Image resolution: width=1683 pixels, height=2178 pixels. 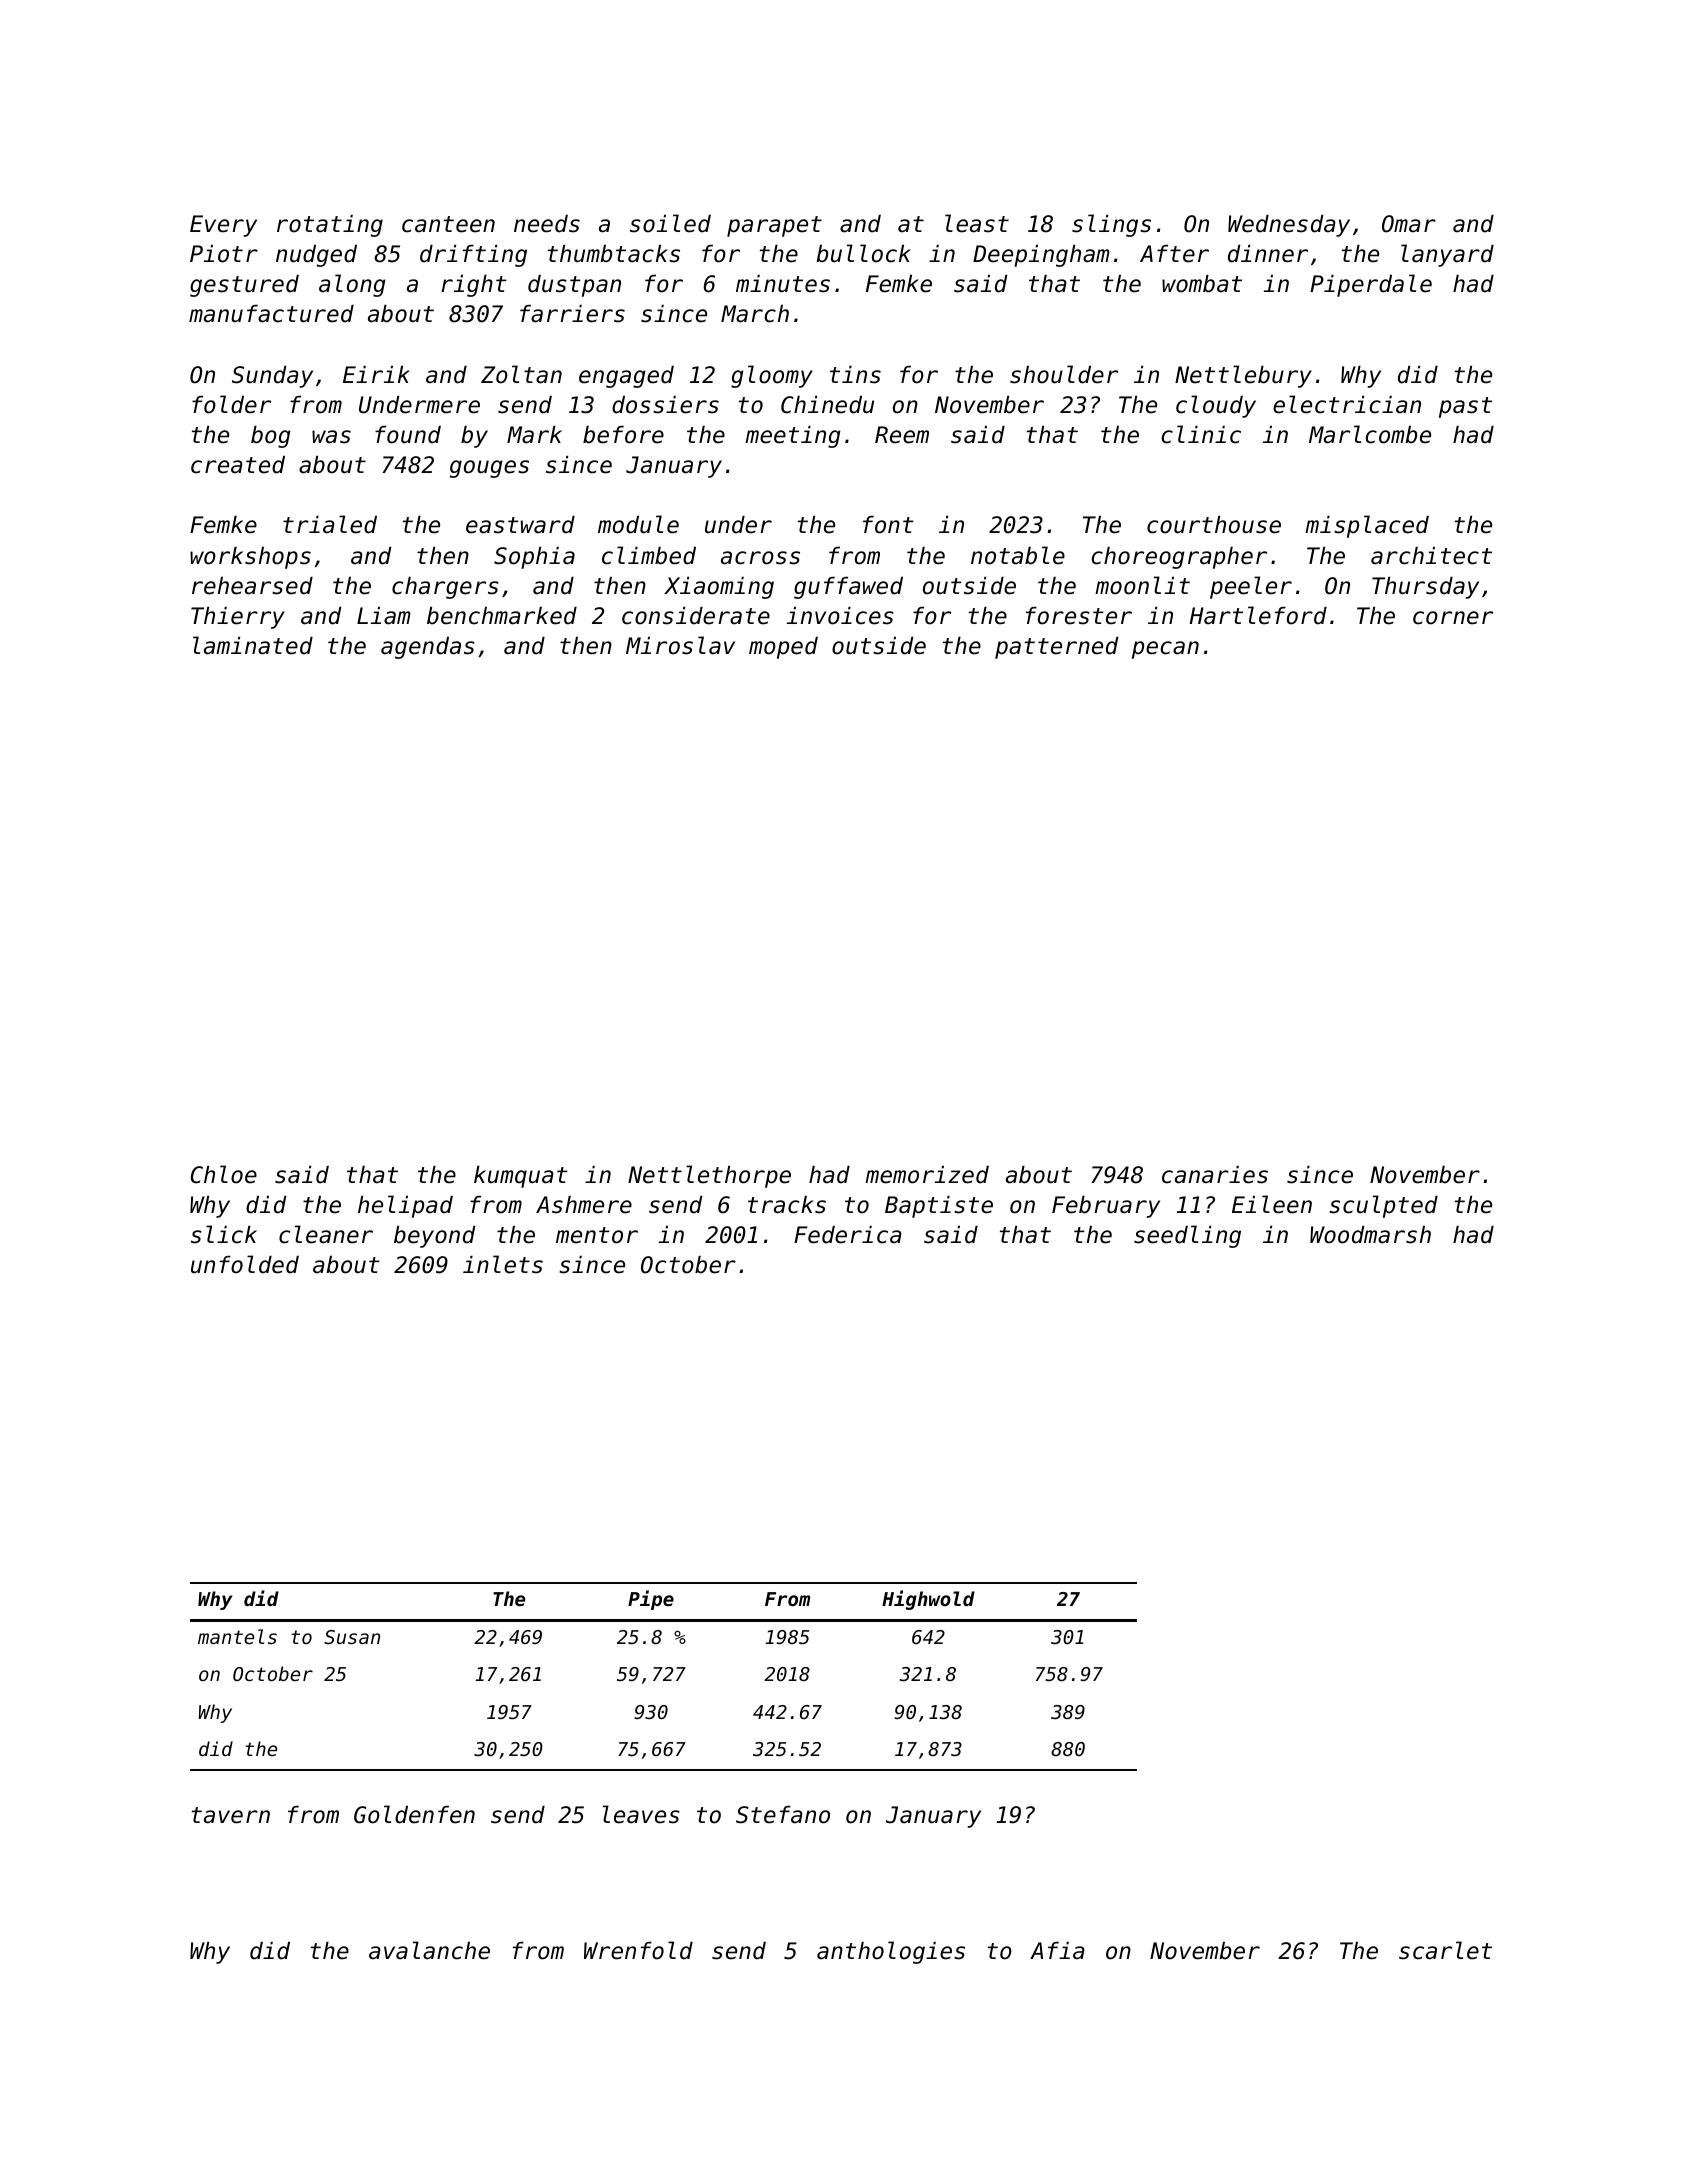 I want to click on past, so click(x=1465, y=407).
